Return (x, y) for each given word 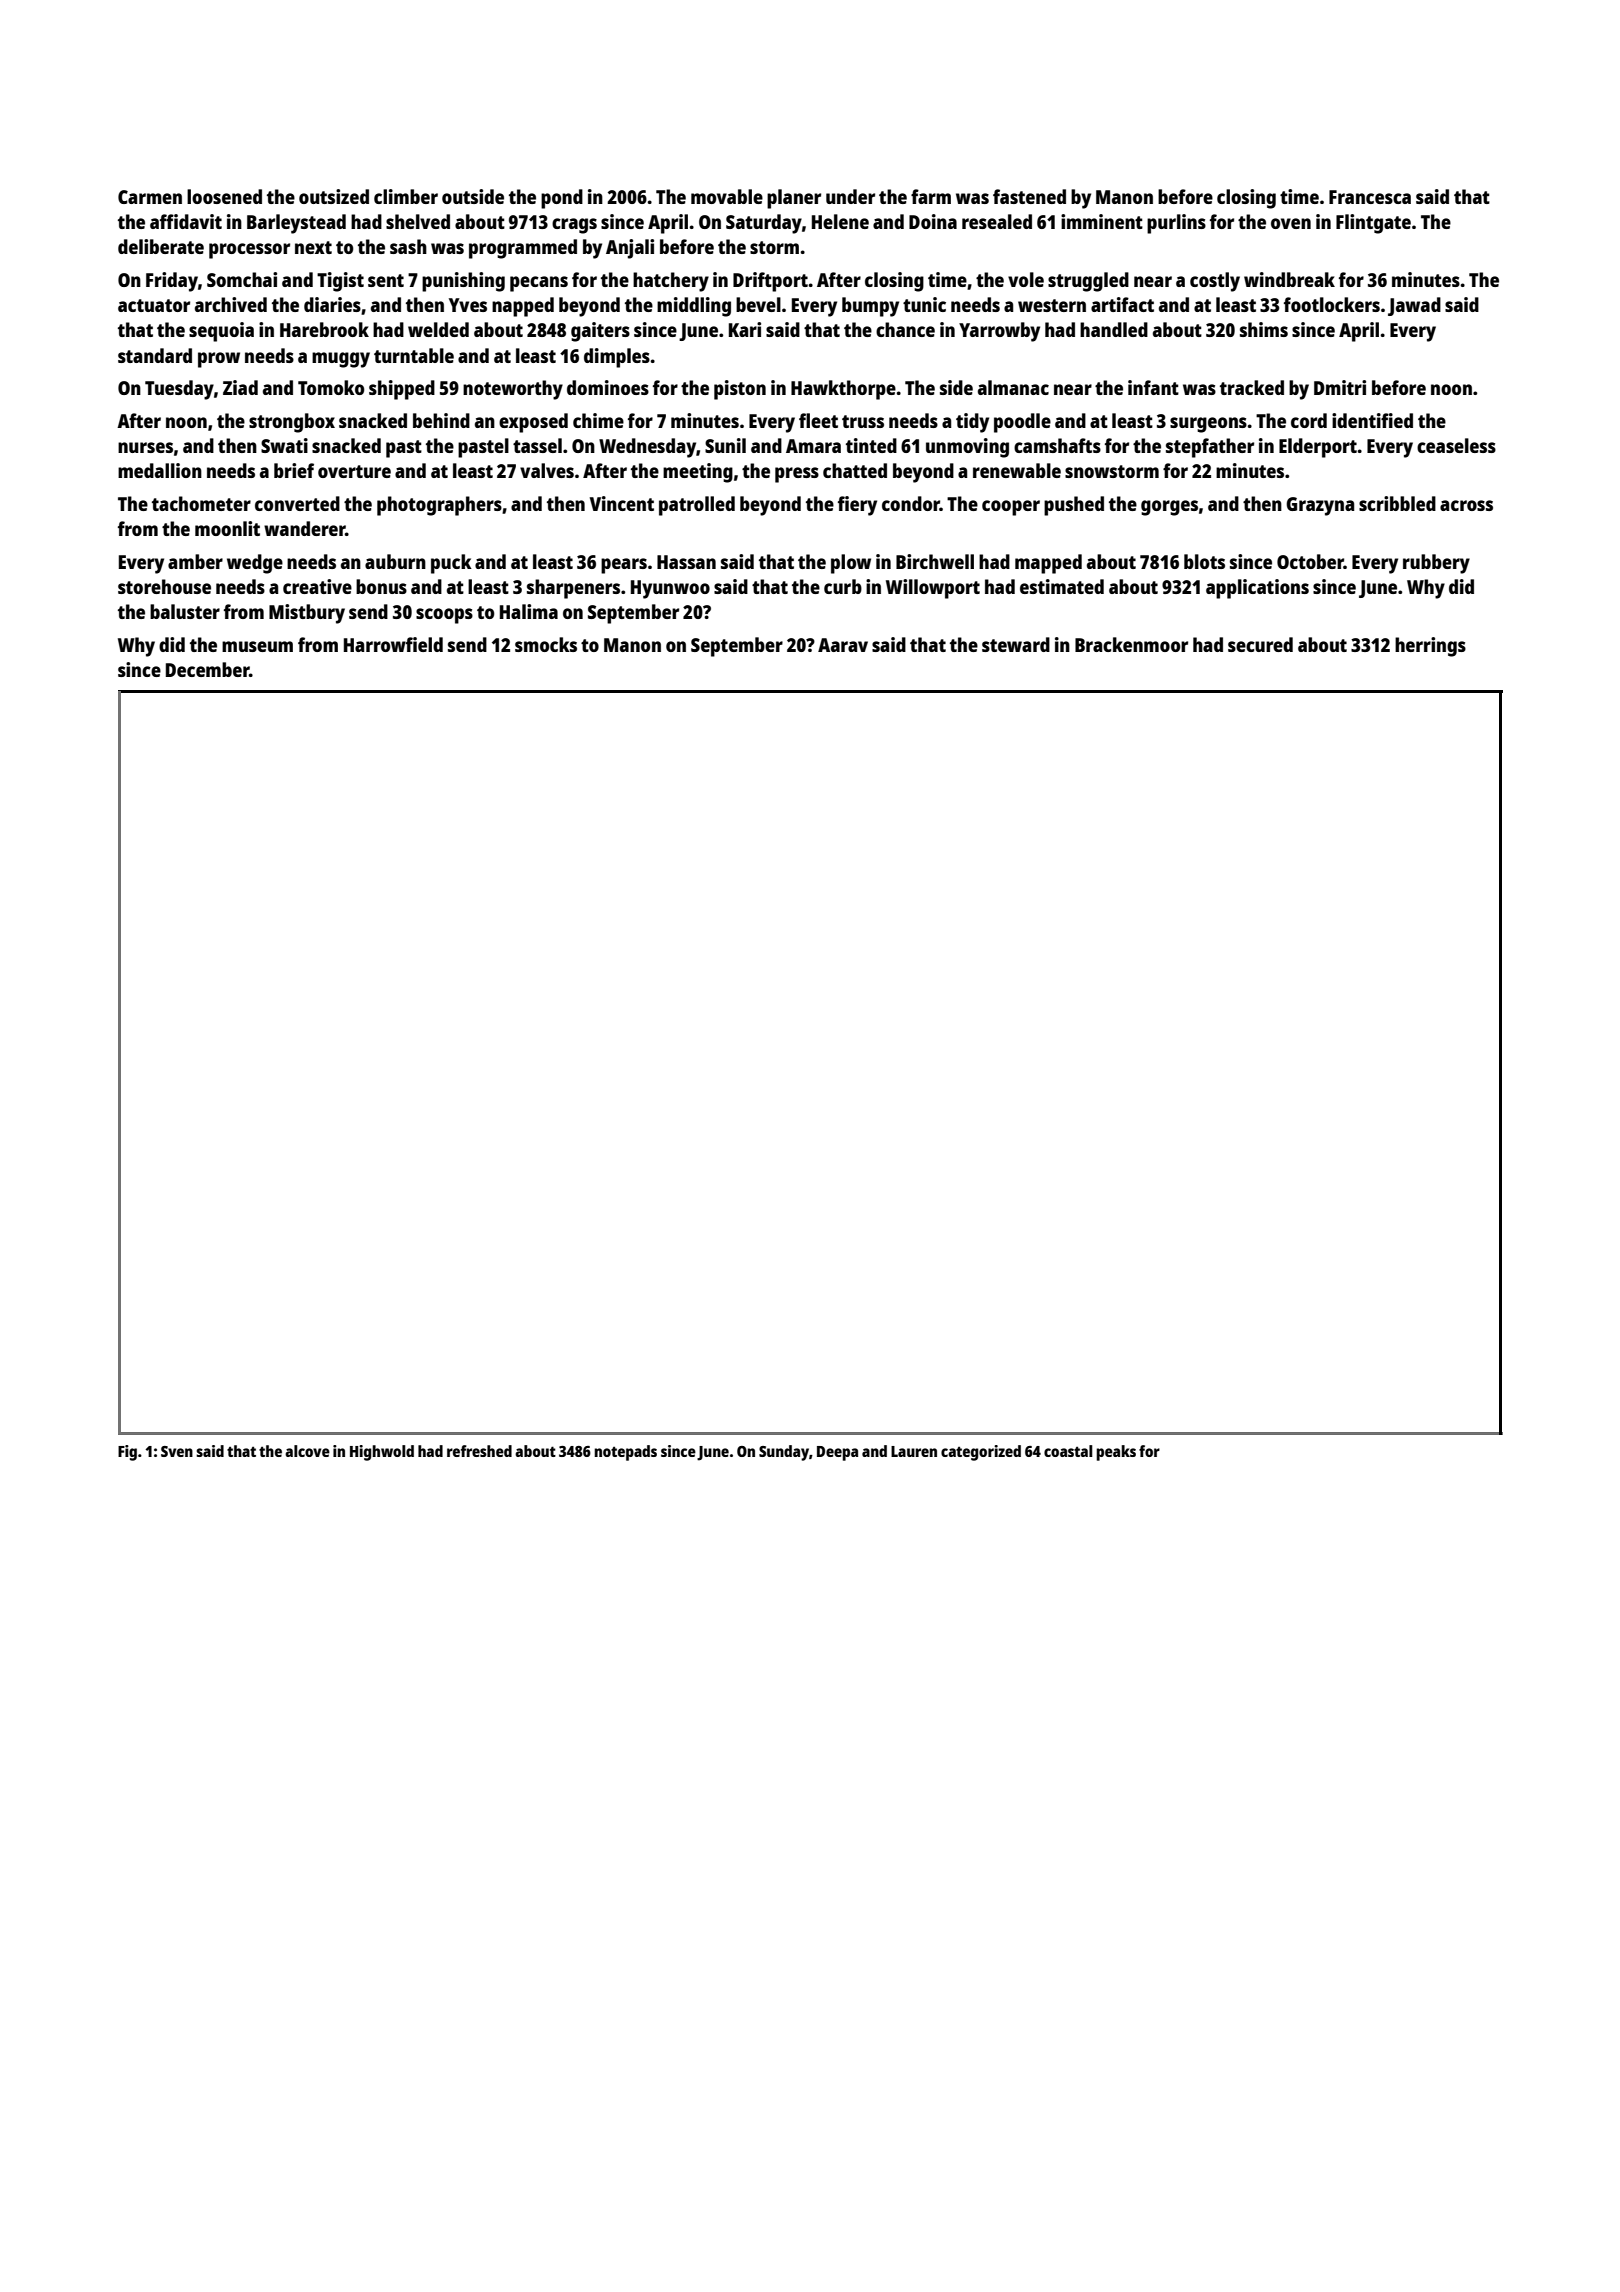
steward (1016, 644)
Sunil (725, 445)
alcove (307, 1451)
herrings (1430, 647)
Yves (468, 305)
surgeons (1208, 425)
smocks (546, 644)
